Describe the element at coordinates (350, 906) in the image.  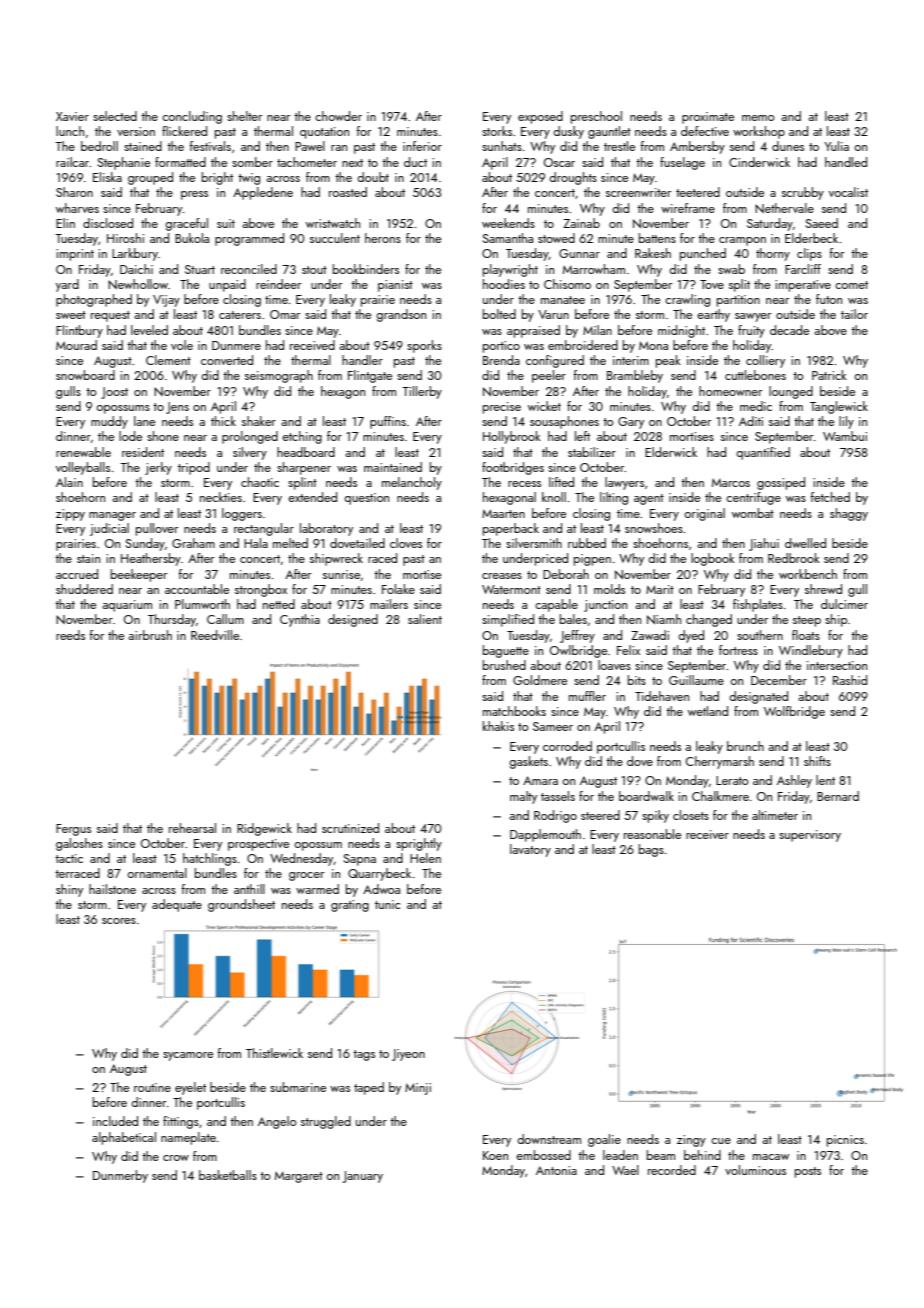
I see `grating` at that location.
